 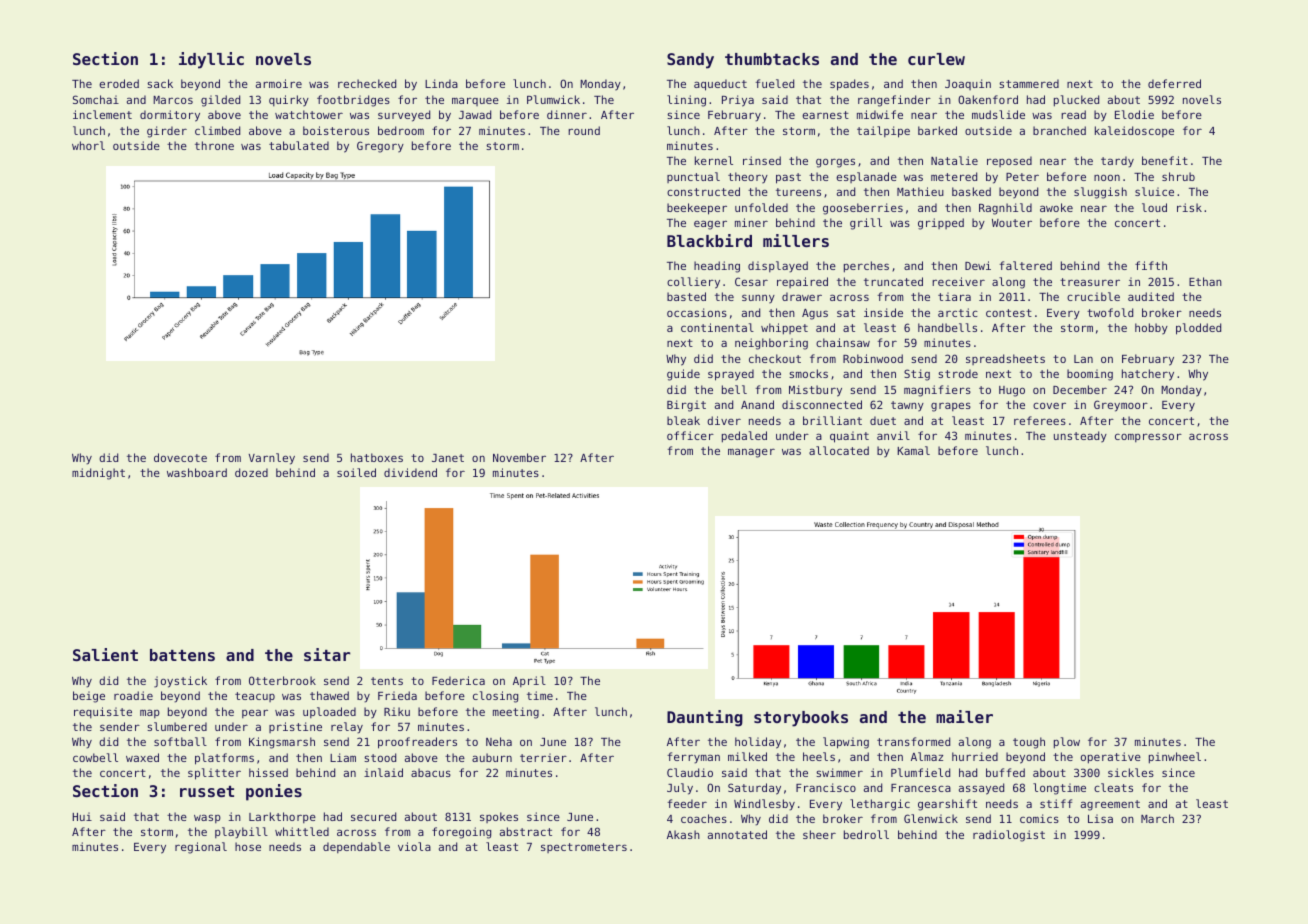 I want to click on boisterous, so click(x=336, y=130).
